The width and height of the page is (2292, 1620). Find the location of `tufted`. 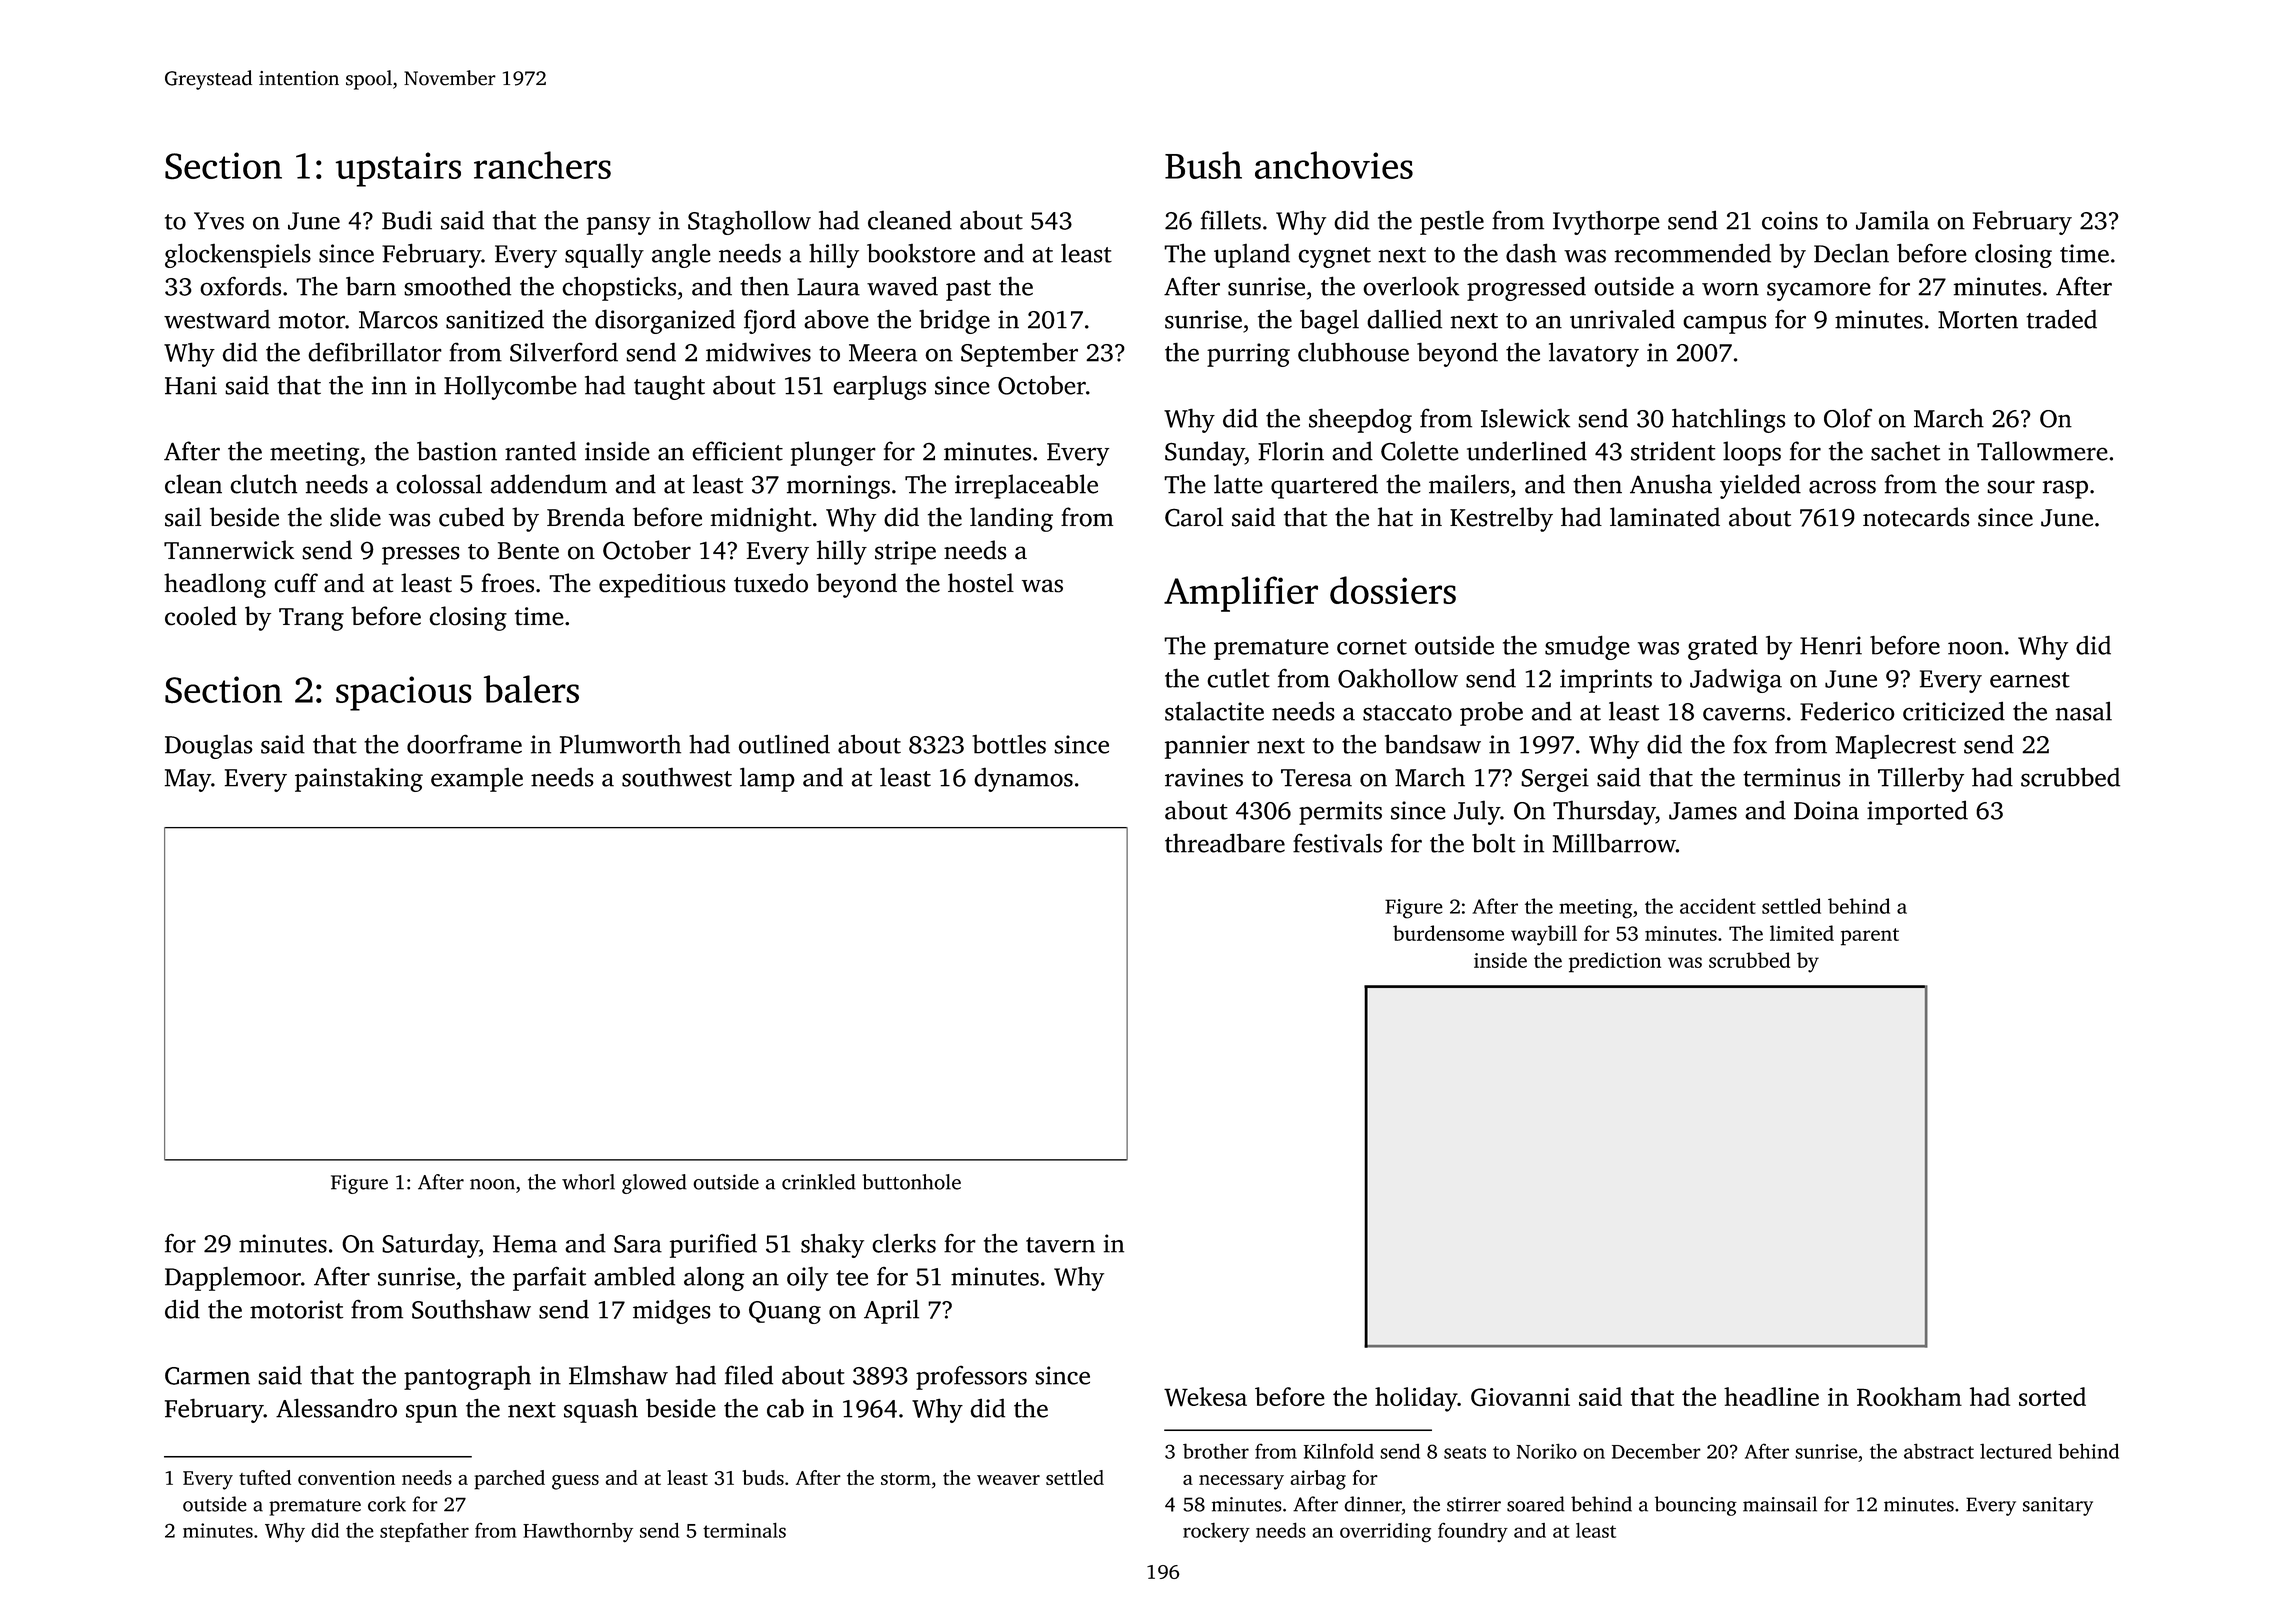

tufted is located at coordinates (265, 1477).
